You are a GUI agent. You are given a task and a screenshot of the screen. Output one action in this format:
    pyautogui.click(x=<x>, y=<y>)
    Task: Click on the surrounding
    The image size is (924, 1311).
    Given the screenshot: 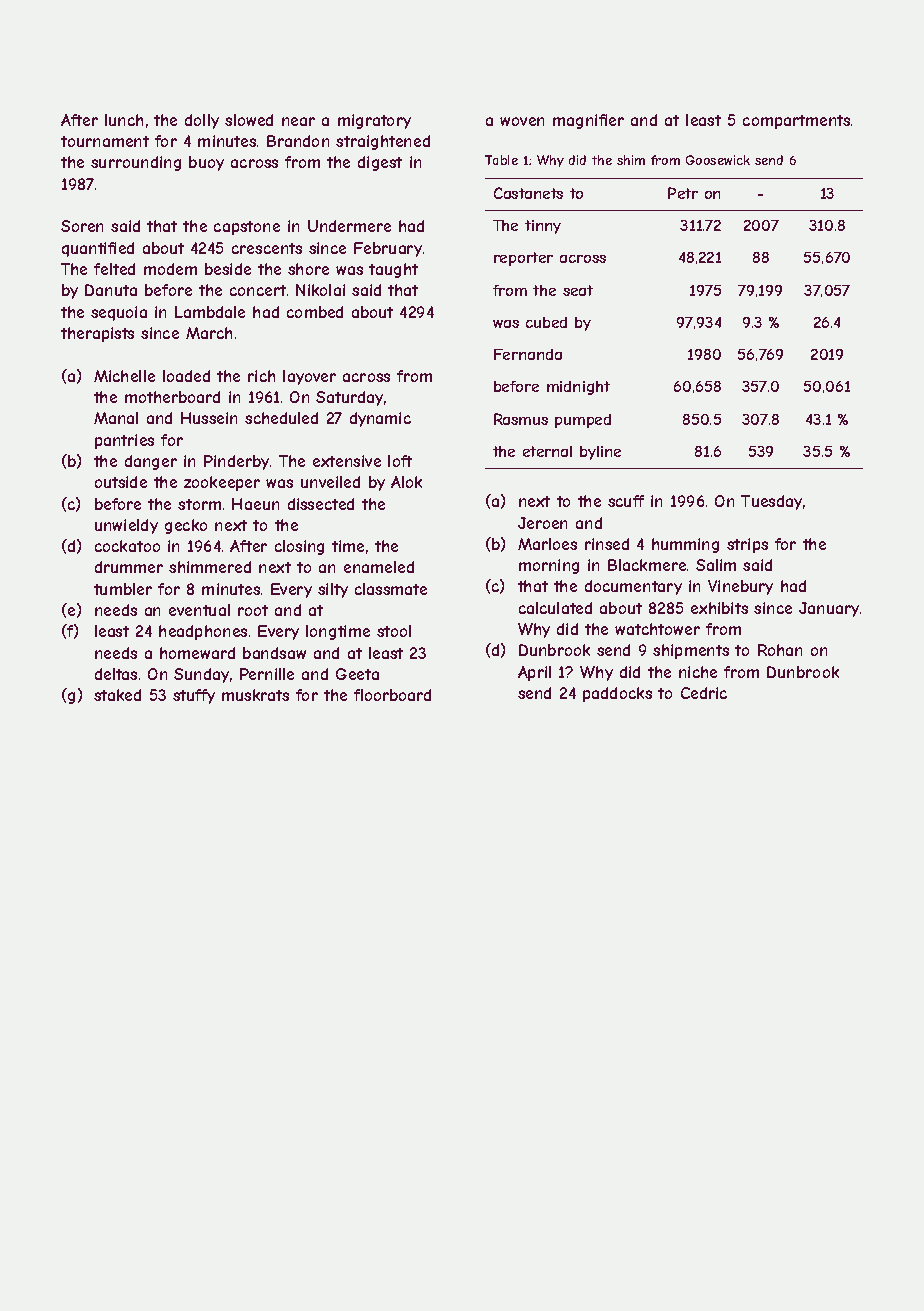 What is the action you would take?
    pyautogui.click(x=136, y=163)
